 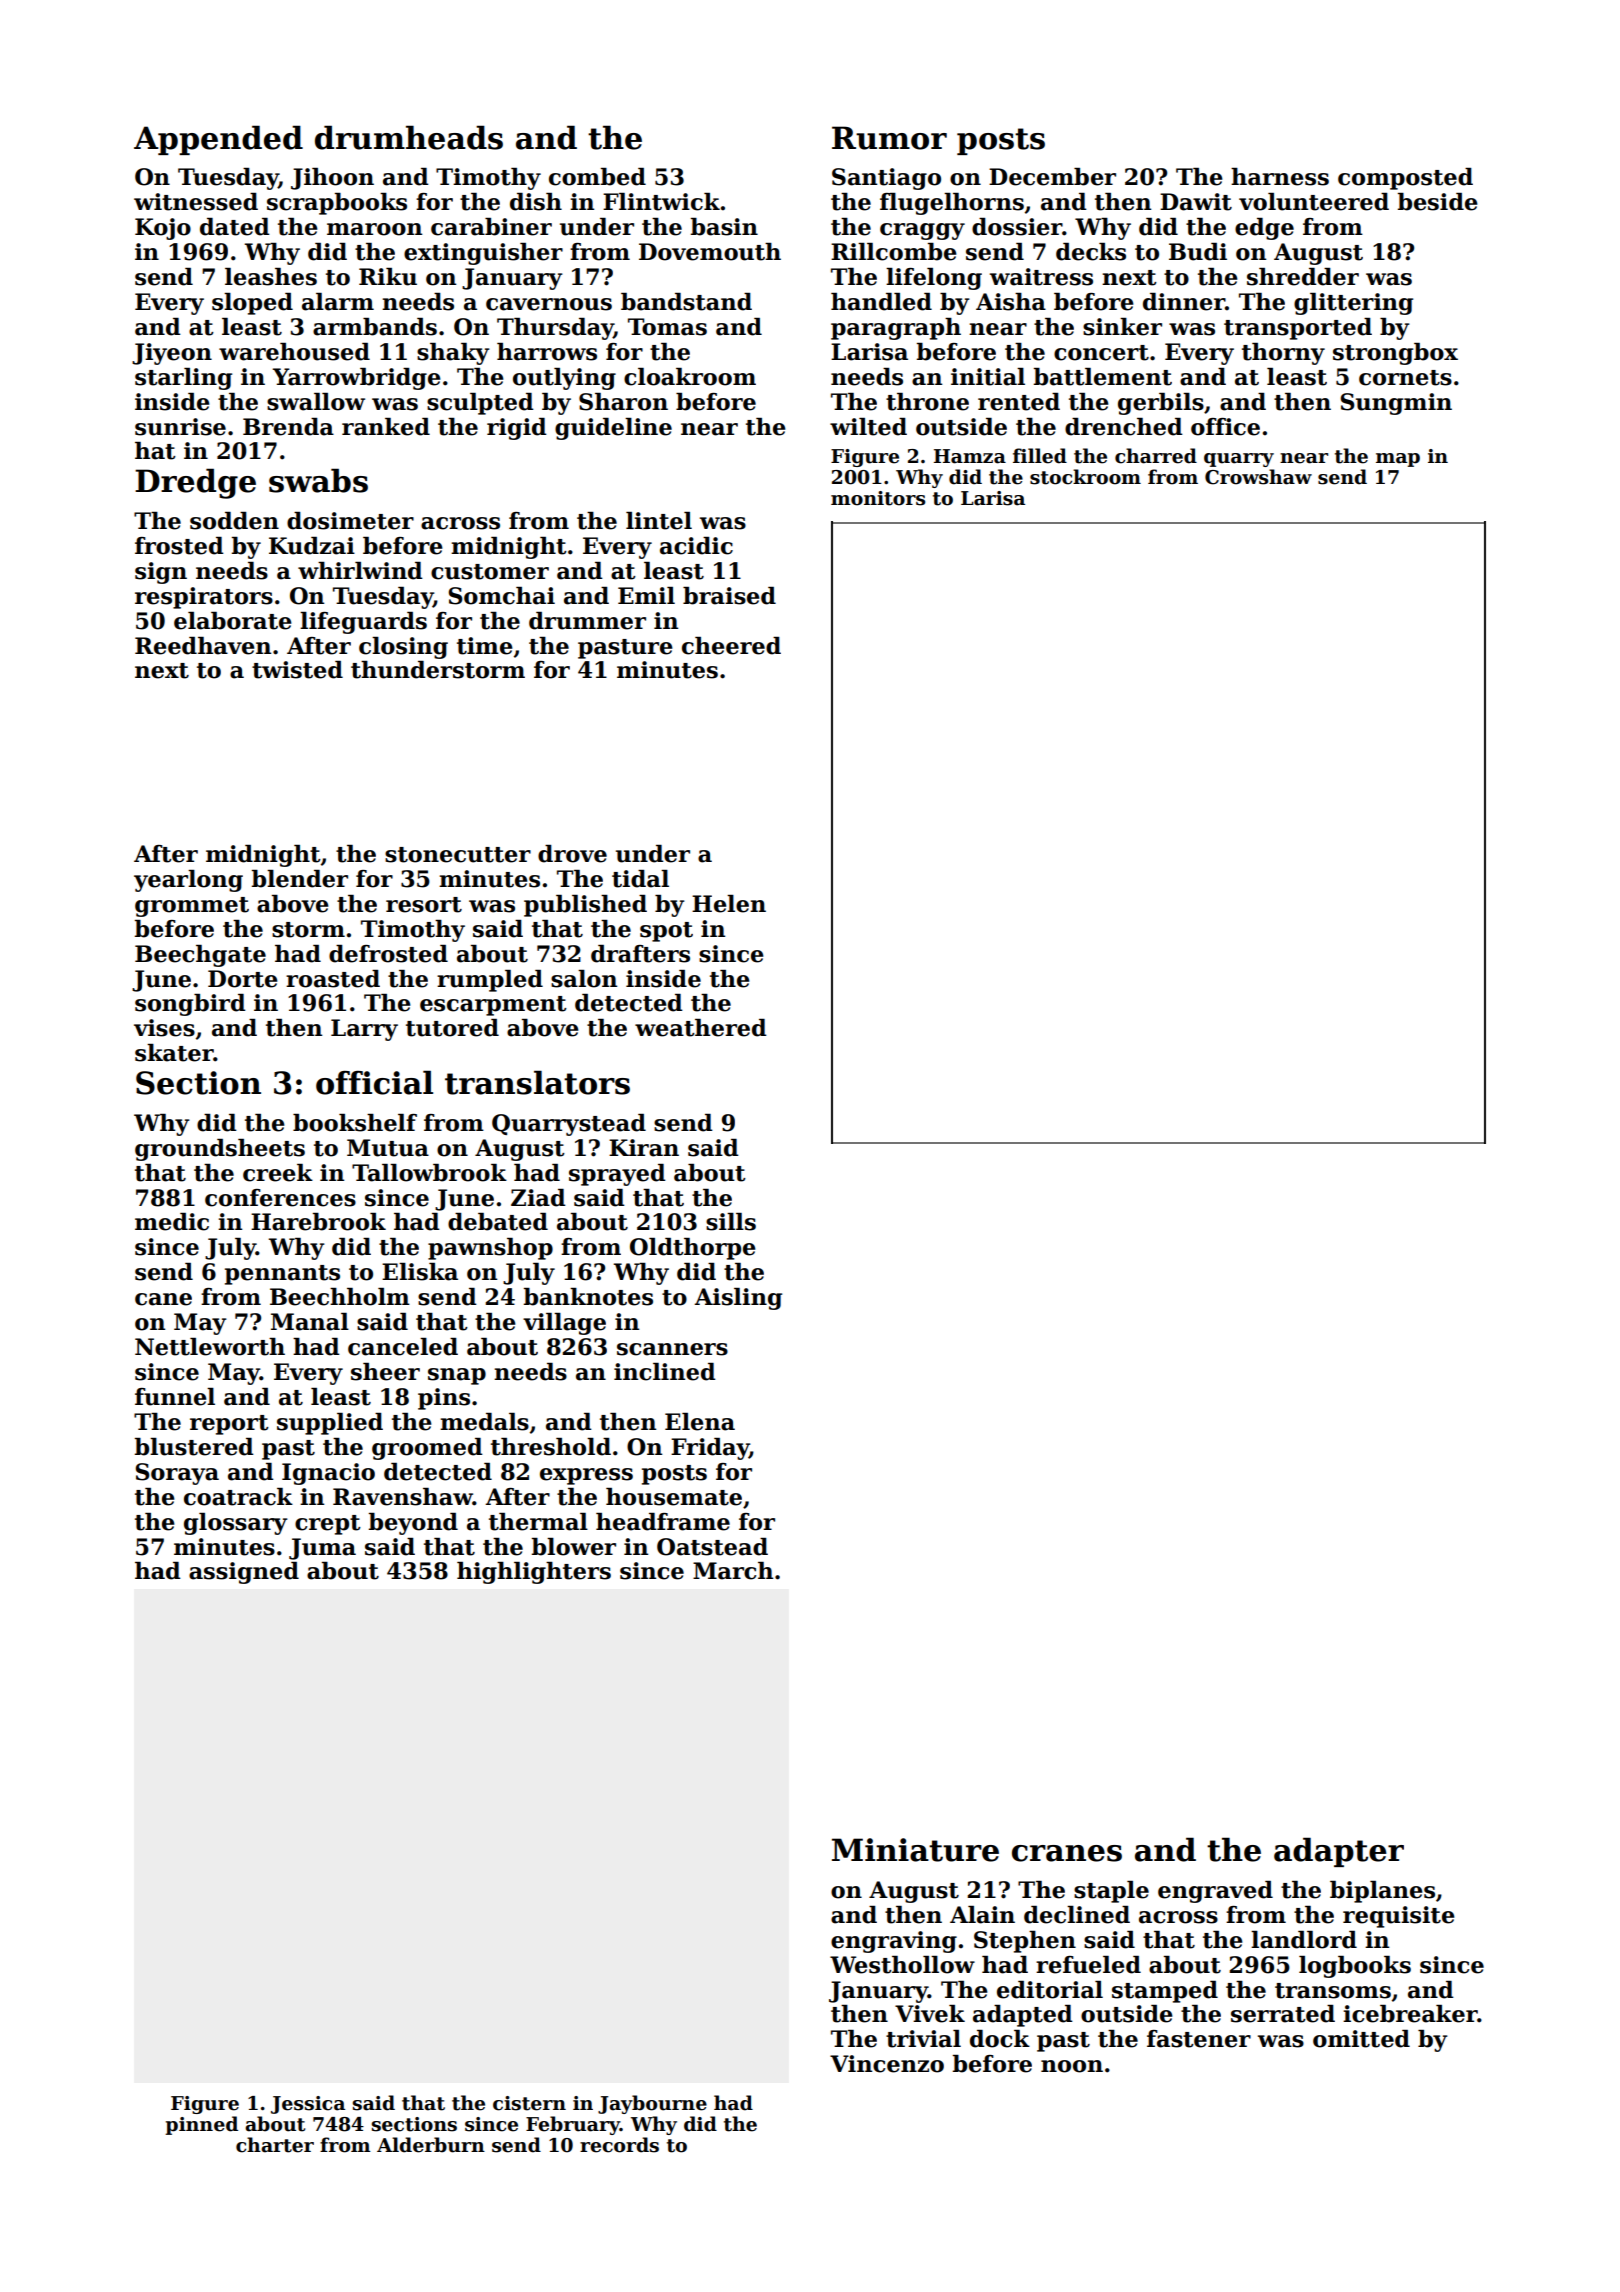 I want to click on cranes, so click(x=1067, y=1853).
